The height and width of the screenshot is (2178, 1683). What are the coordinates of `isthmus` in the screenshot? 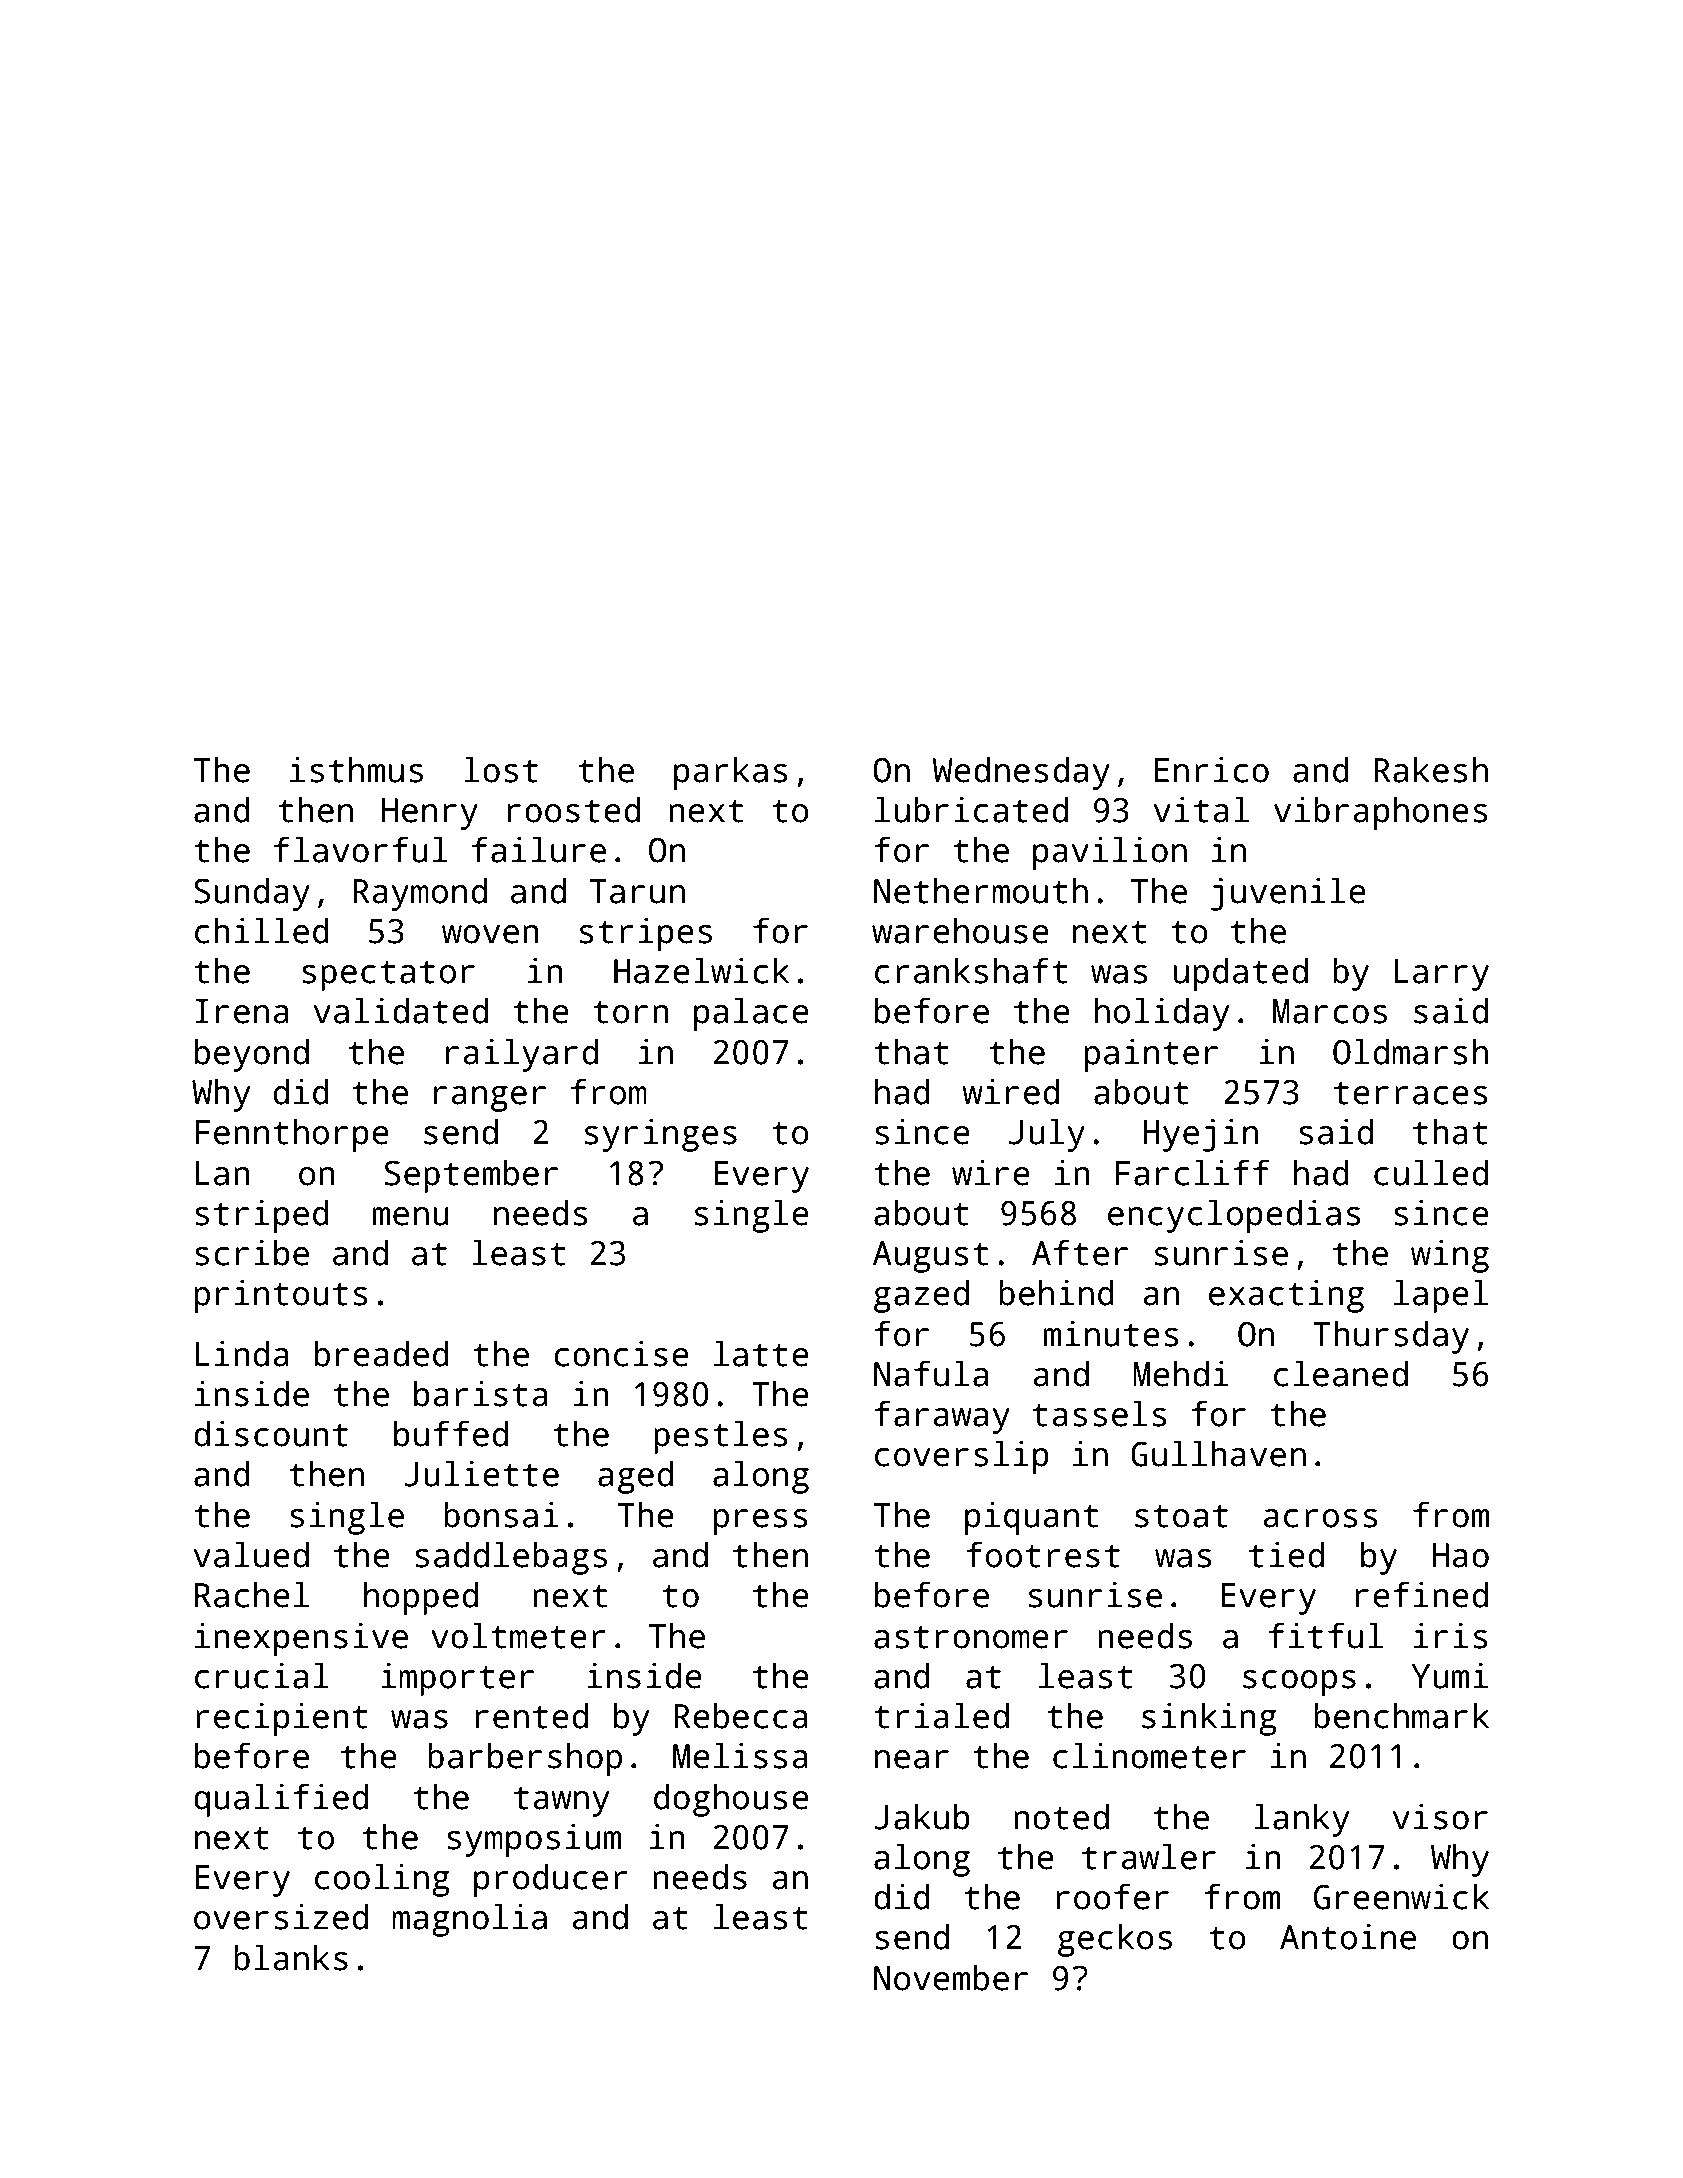 It's located at (356, 769).
